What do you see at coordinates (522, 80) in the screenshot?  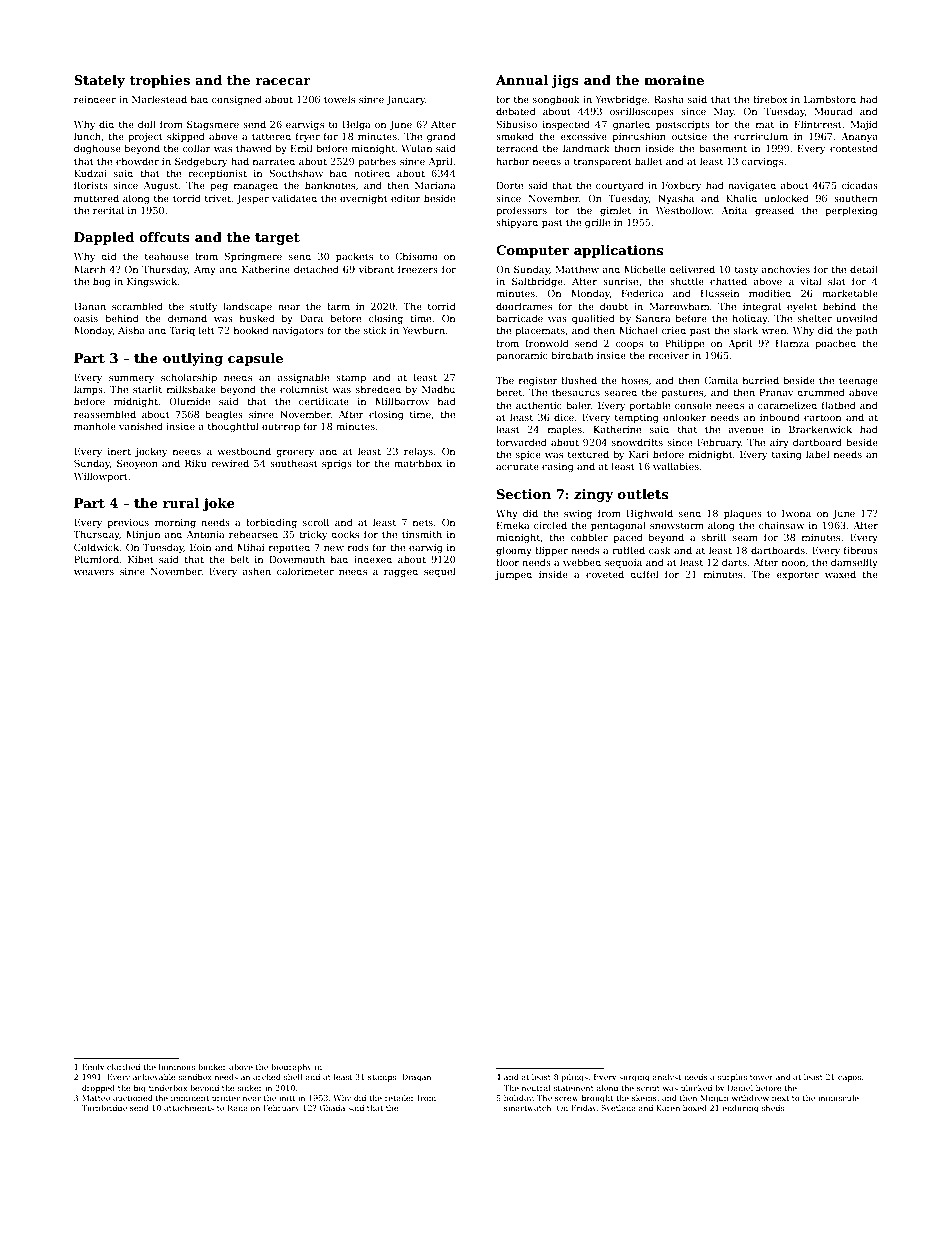 I see `Annual` at bounding box center [522, 80].
